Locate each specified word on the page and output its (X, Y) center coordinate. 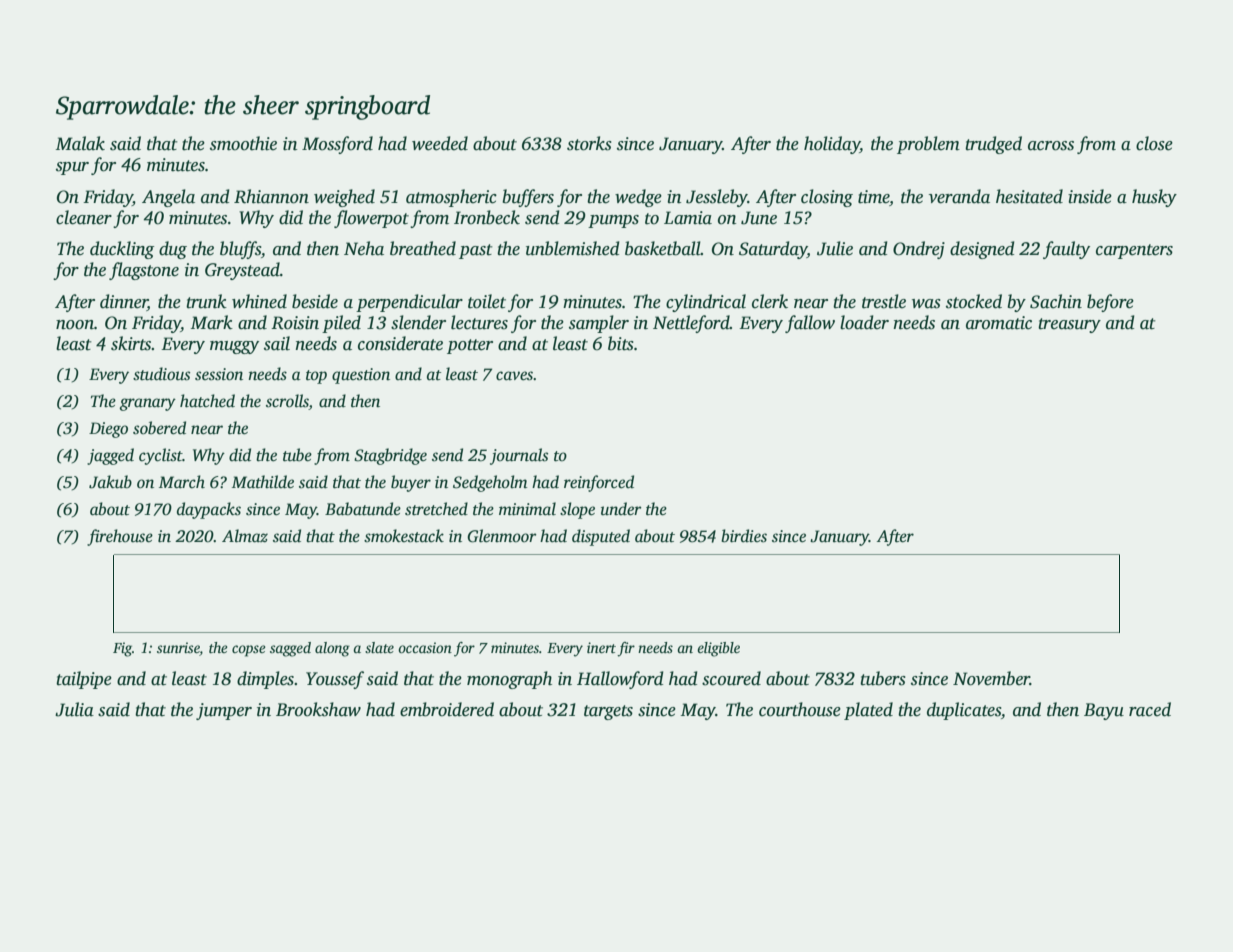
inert (601, 647)
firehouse (120, 537)
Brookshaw (318, 709)
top (316, 377)
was (926, 304)
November (991, 678)
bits (621, 343)
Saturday (773, 250)
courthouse (800, 709)
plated (868, 711)
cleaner (84, 217)
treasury (1069, 325)
